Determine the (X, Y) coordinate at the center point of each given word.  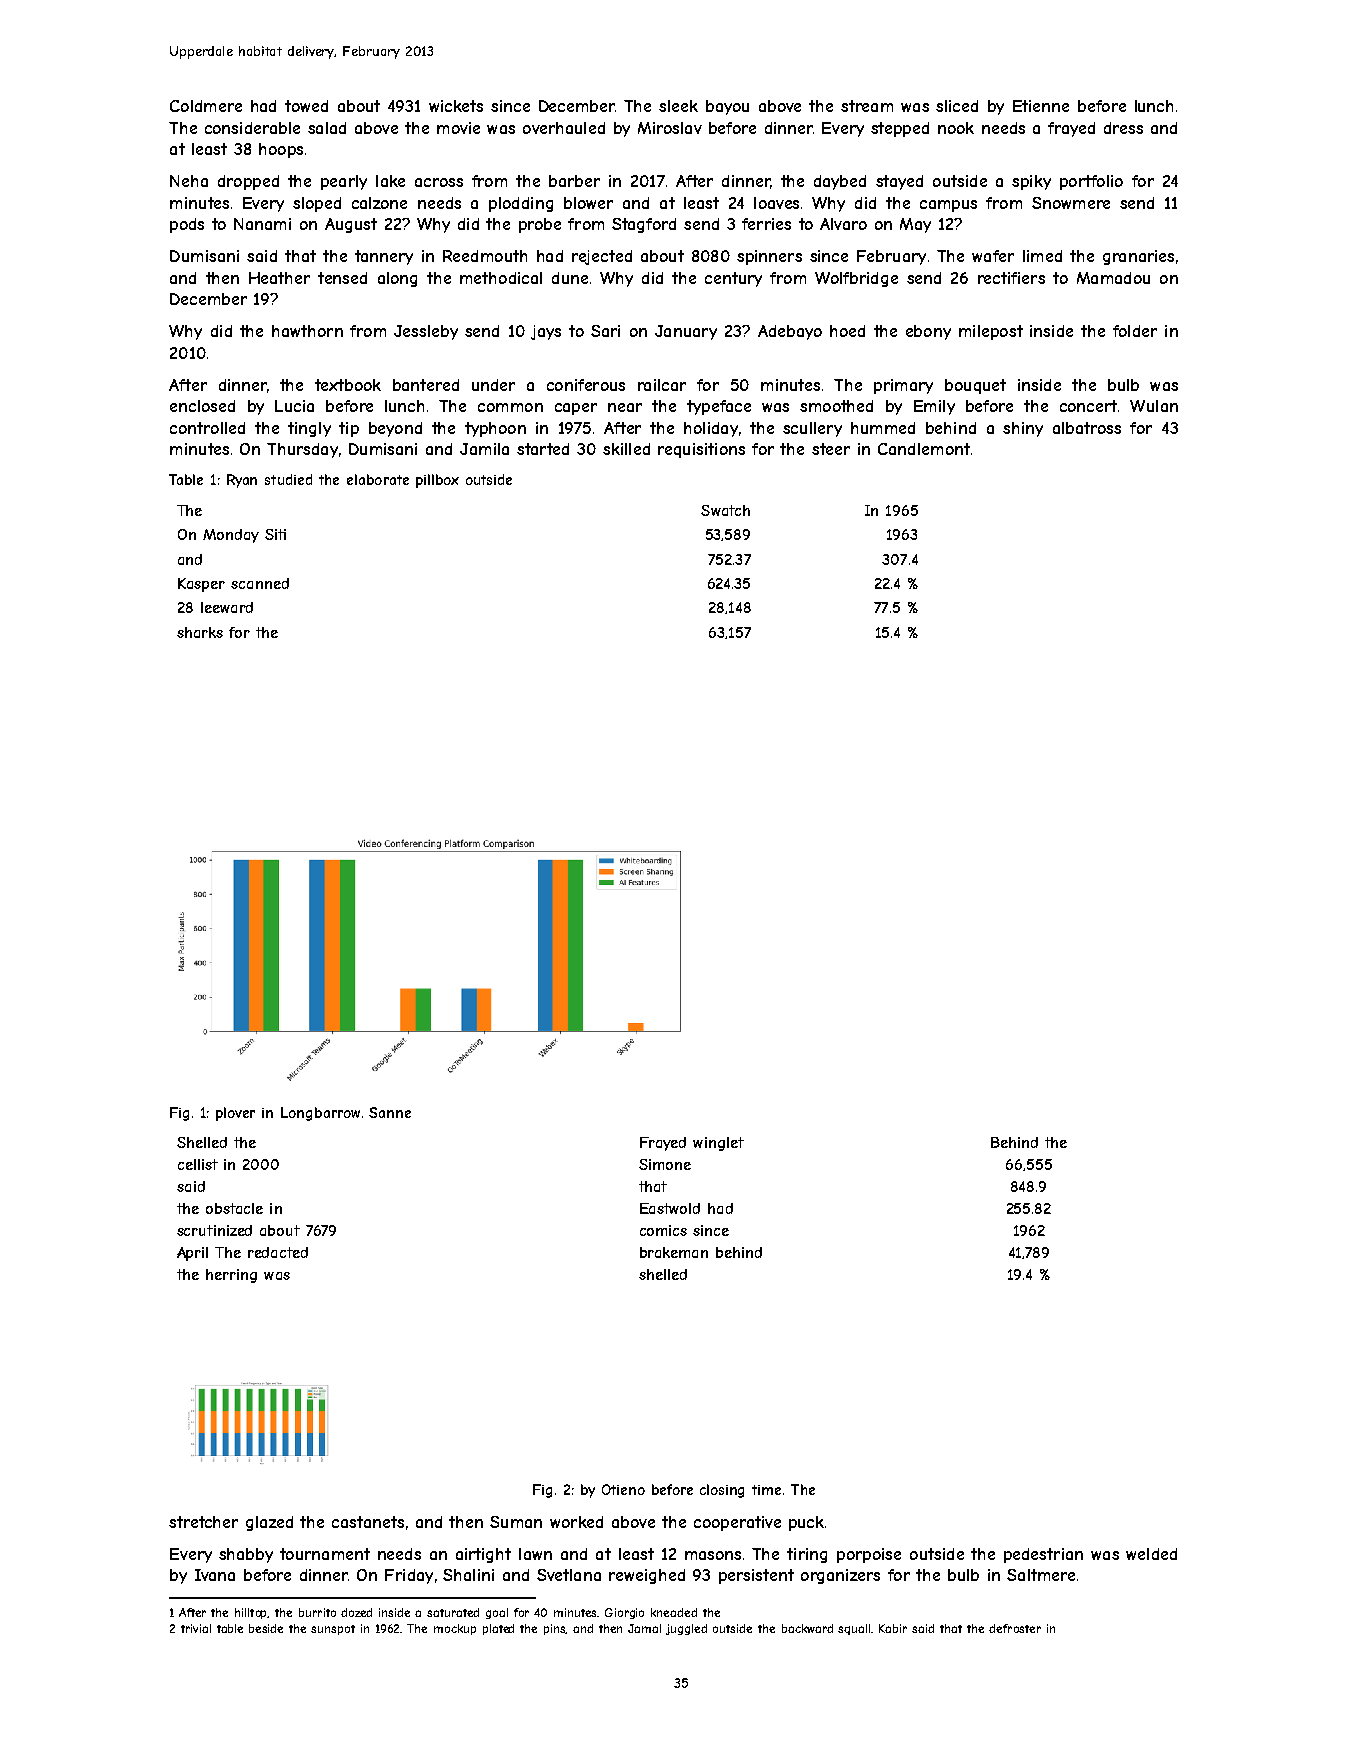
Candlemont (924, 449)
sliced (957, 106)
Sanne (390, 1112)
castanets (368, 1522)
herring (231, 1276)
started (543, 449)
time (766, 1490)
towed (306, 106)
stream (867, 106)
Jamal (644, 1628)
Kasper (201, 585)
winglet (718, 1144)
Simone (665, 1164)
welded (1151, 1554)
